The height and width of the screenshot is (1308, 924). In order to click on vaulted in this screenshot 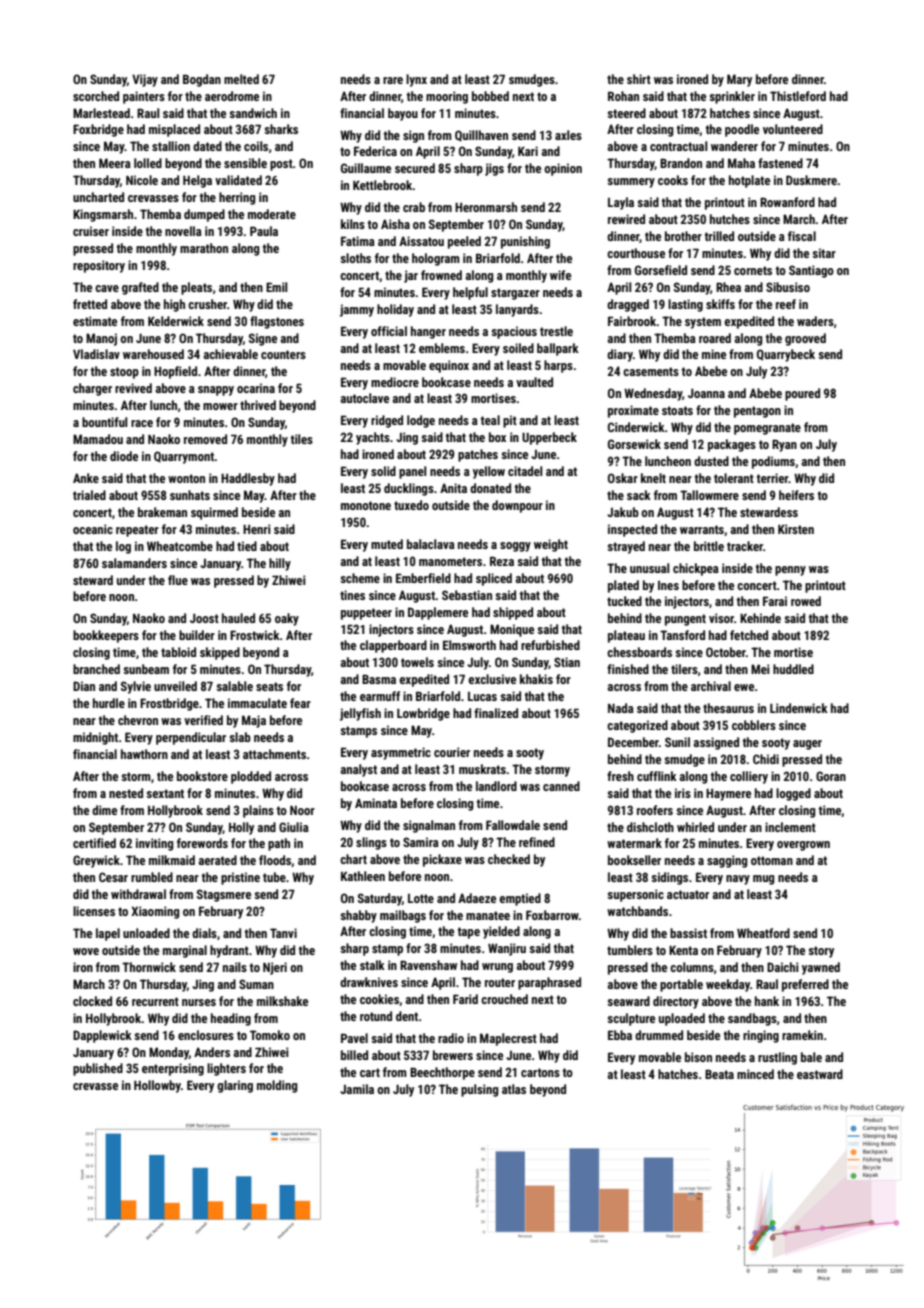, I will do `click(534, 382)`.
